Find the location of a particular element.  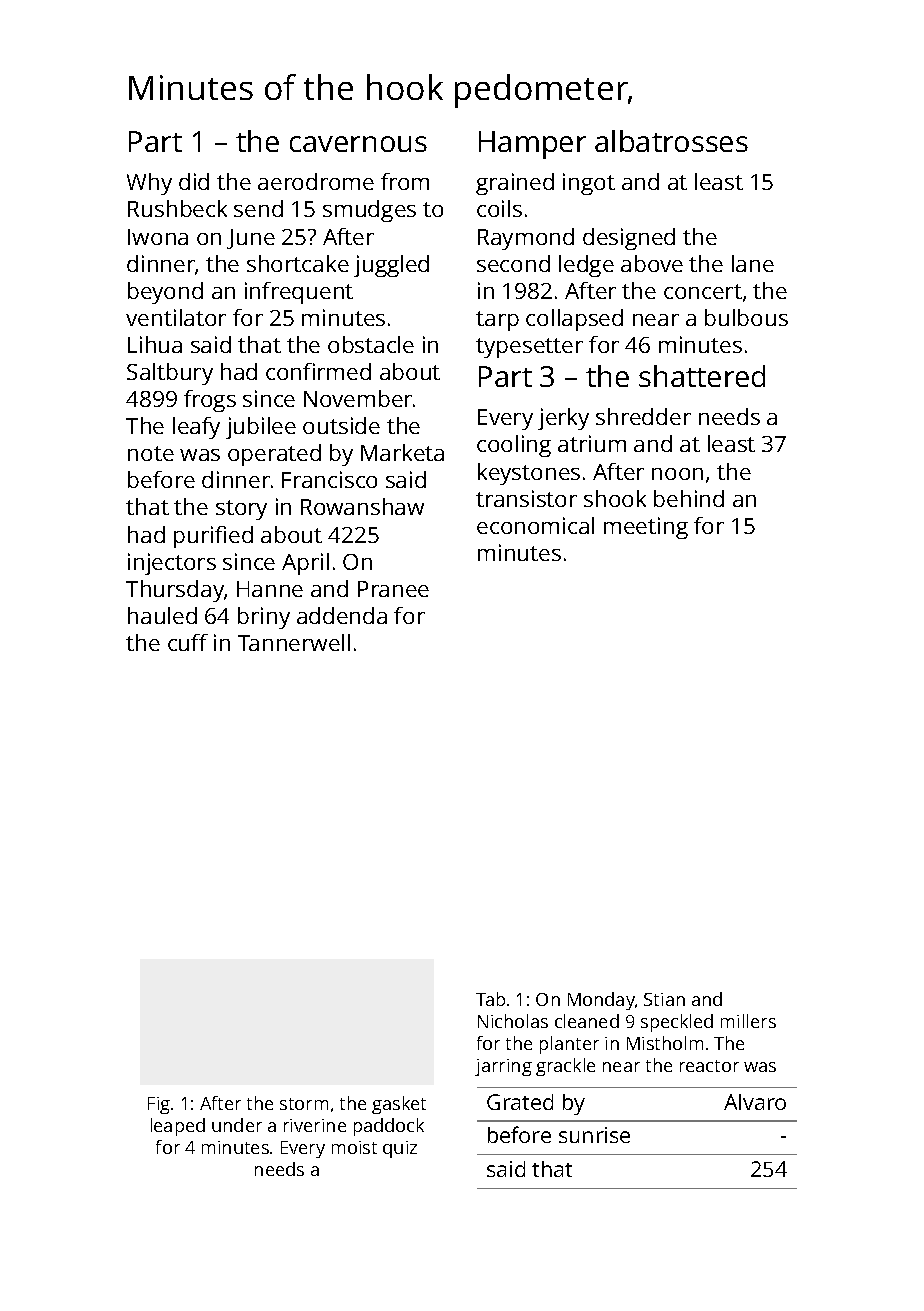

Tab is located at coordinates (490, 999).
